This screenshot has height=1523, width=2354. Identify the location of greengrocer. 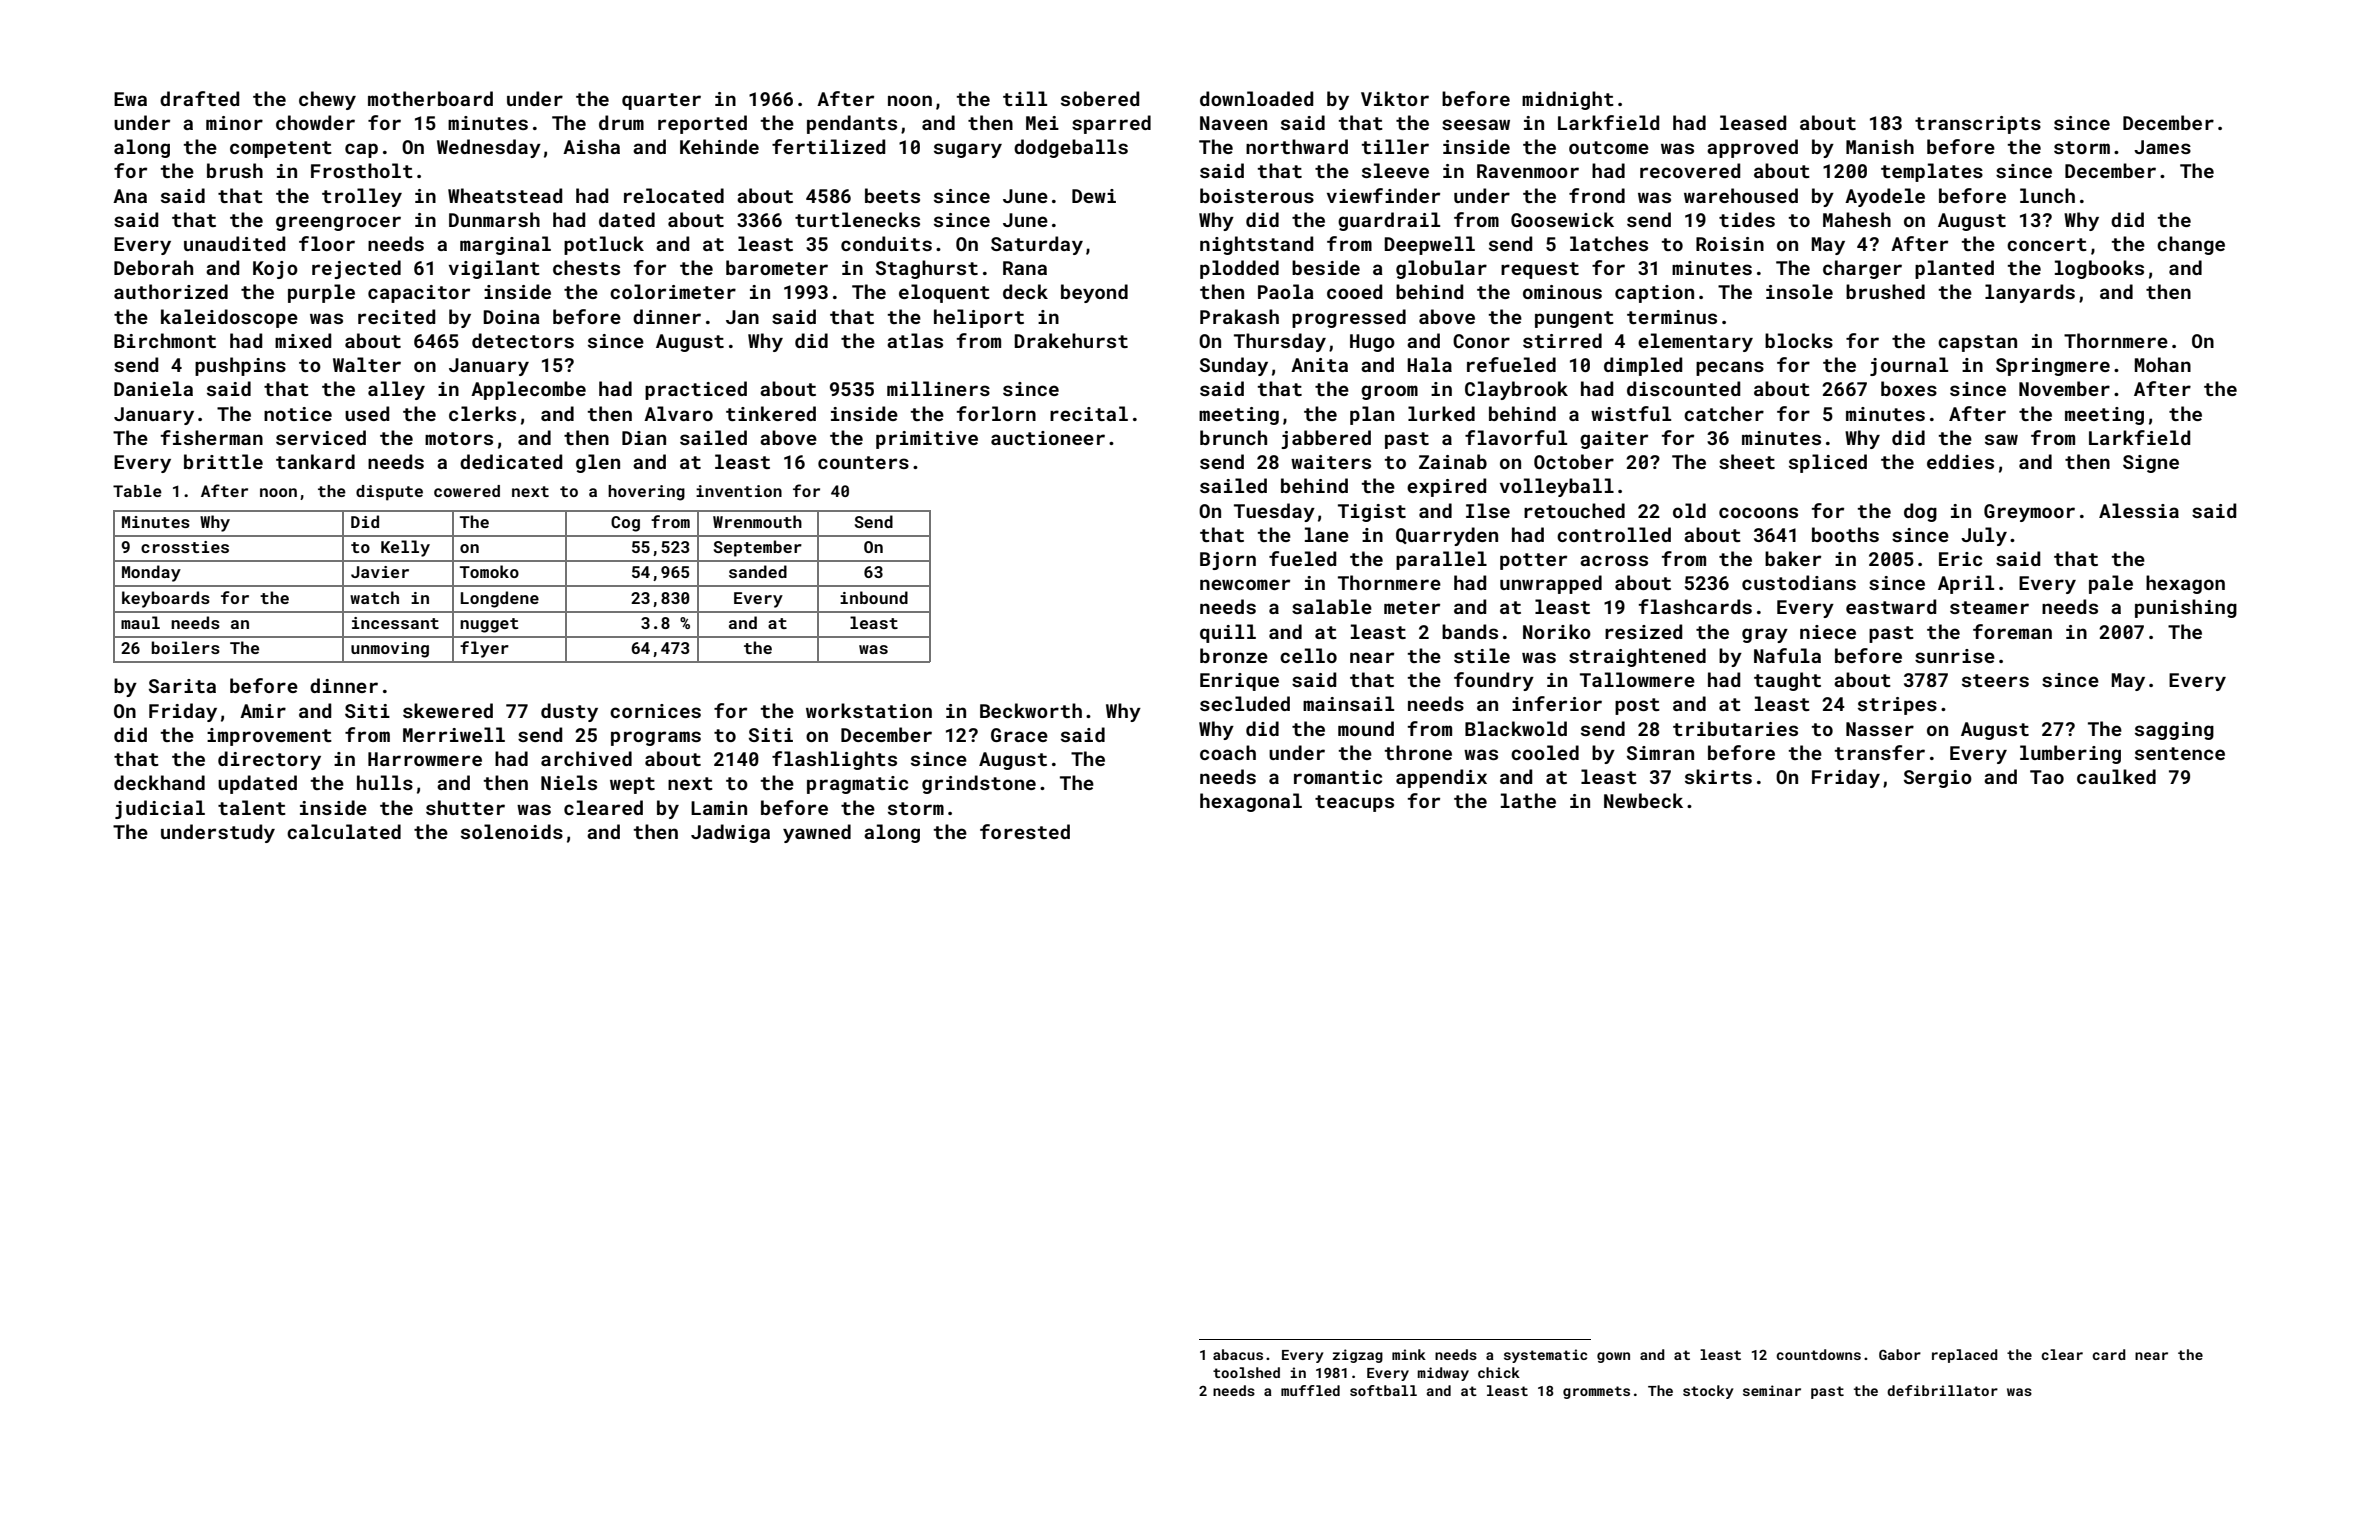
(338, 223).
